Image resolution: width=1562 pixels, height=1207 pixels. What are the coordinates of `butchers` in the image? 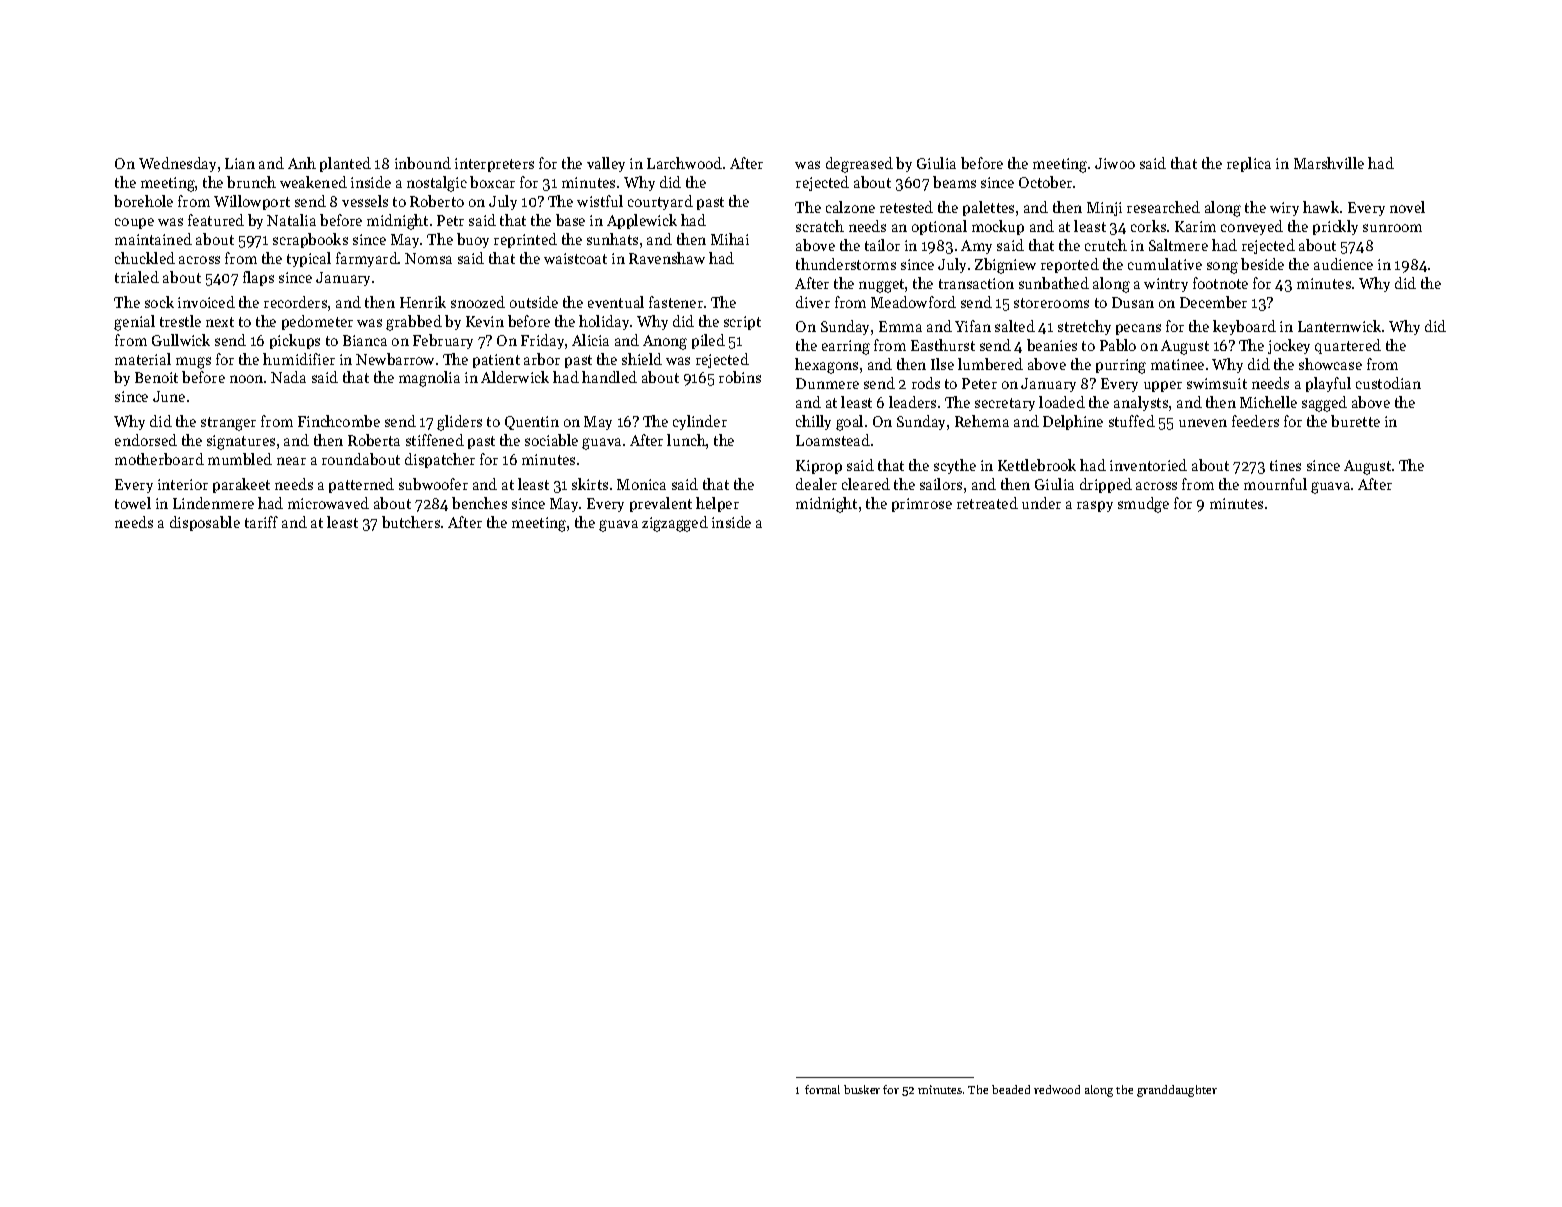 It's located at (411, 522).
